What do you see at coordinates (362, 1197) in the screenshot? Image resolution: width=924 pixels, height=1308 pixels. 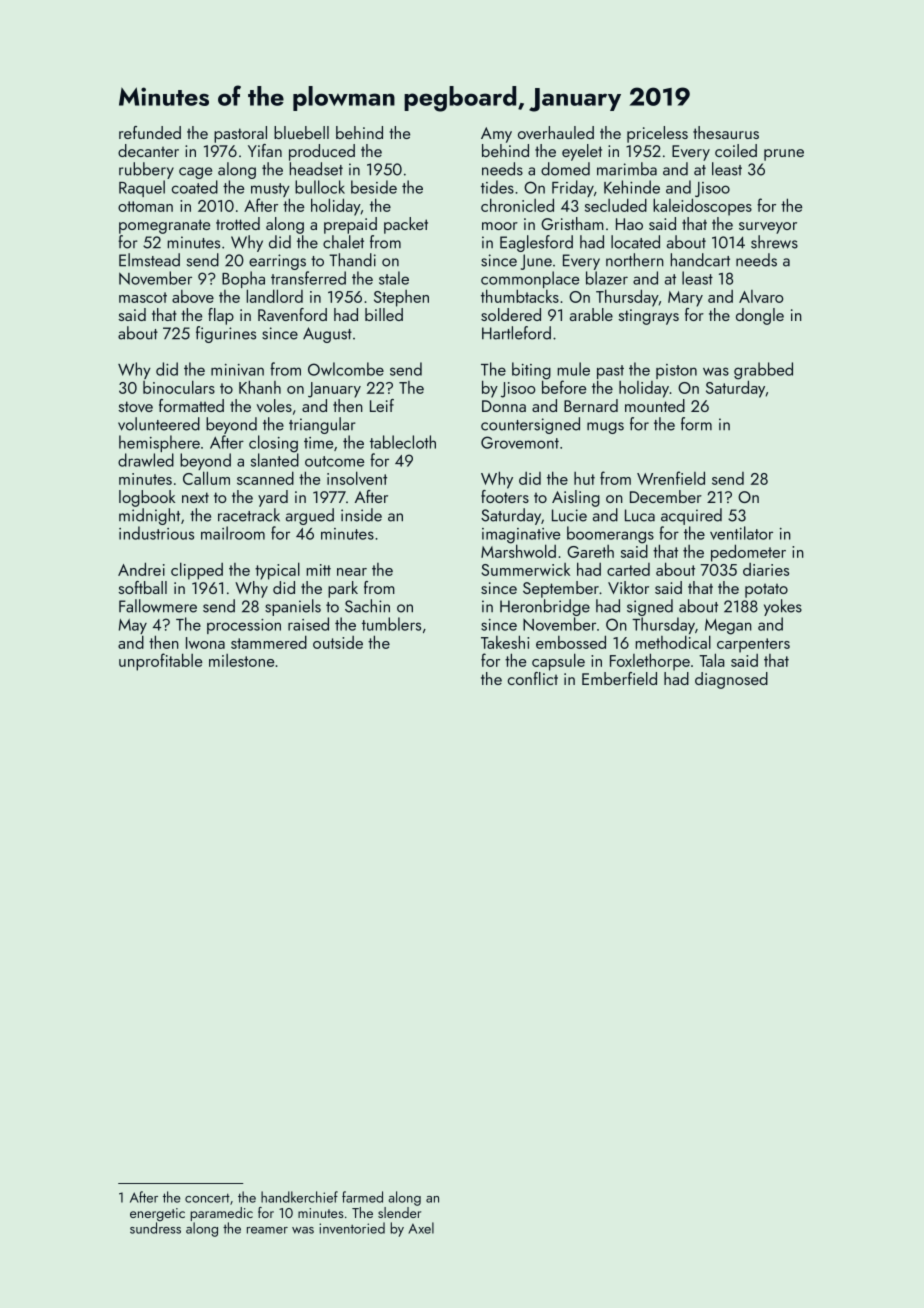 I see `farmed` at bounding box center [362, 1197].
